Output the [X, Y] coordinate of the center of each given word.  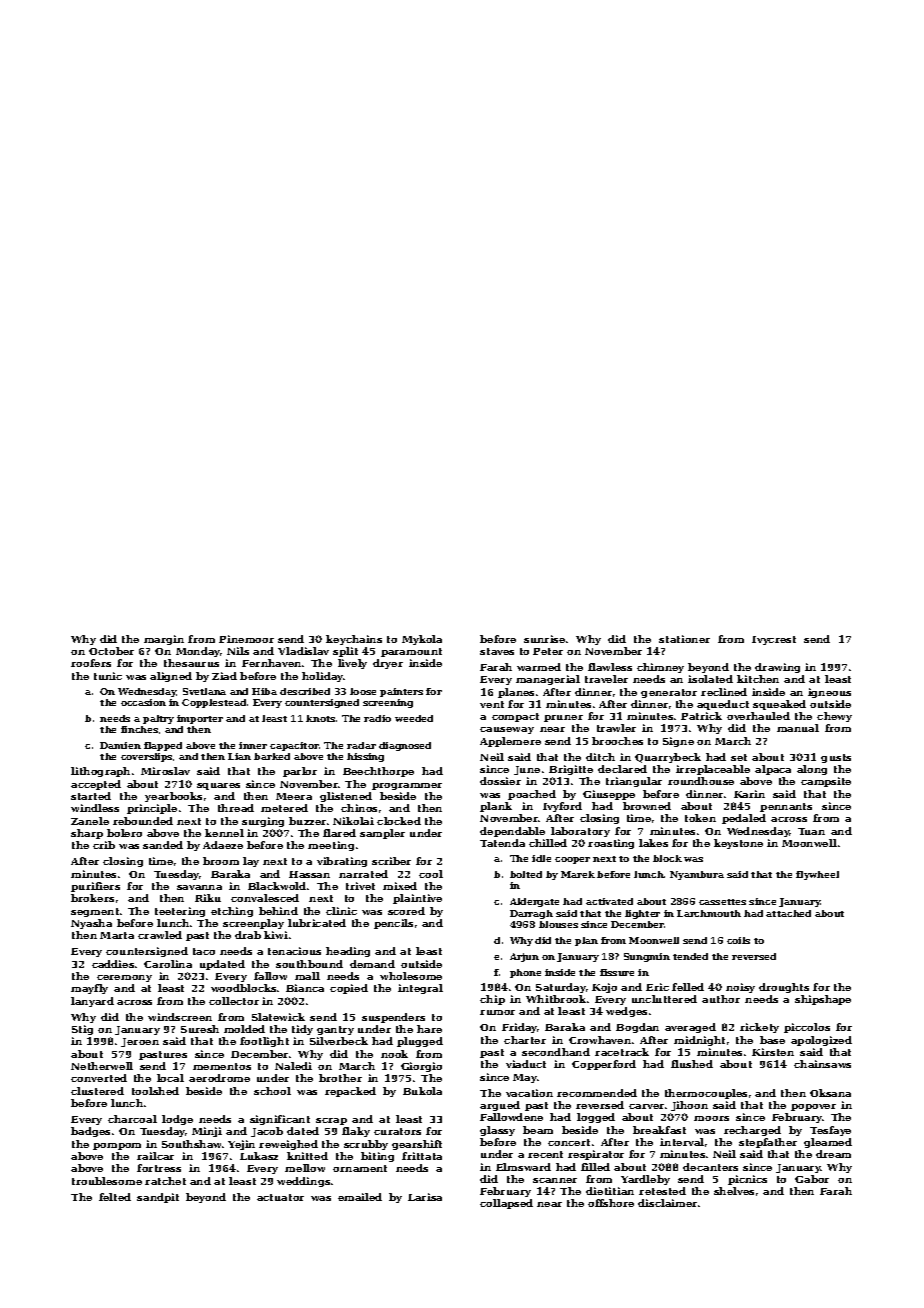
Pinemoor [246, 639]
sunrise [544, 639]
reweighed [288, 1145]
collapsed [506, 1204]
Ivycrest [774, 640]
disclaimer [667, 1203]
